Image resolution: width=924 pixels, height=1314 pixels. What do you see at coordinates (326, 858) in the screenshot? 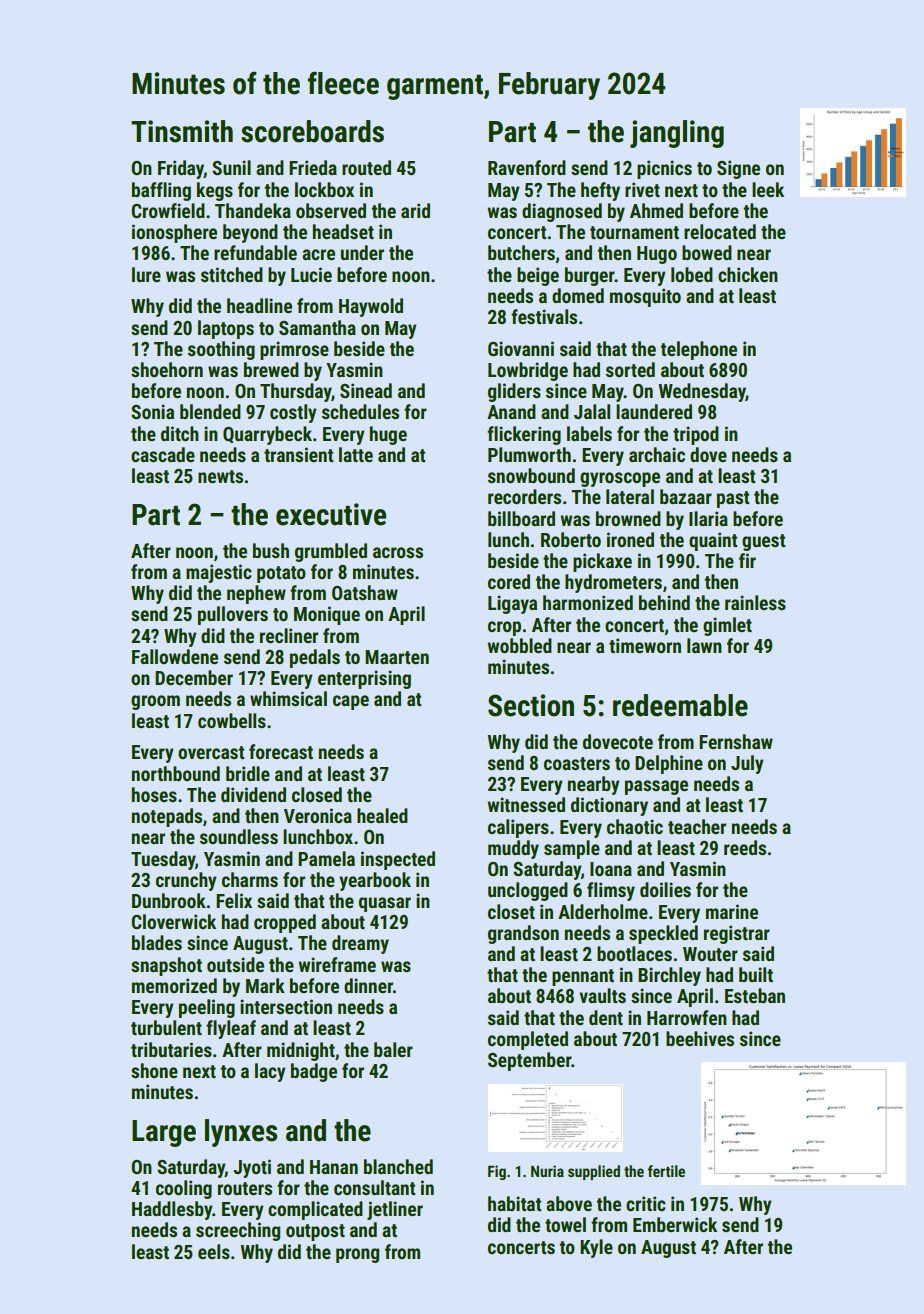
I see `Pamela` at bounding box center [326, 858].
